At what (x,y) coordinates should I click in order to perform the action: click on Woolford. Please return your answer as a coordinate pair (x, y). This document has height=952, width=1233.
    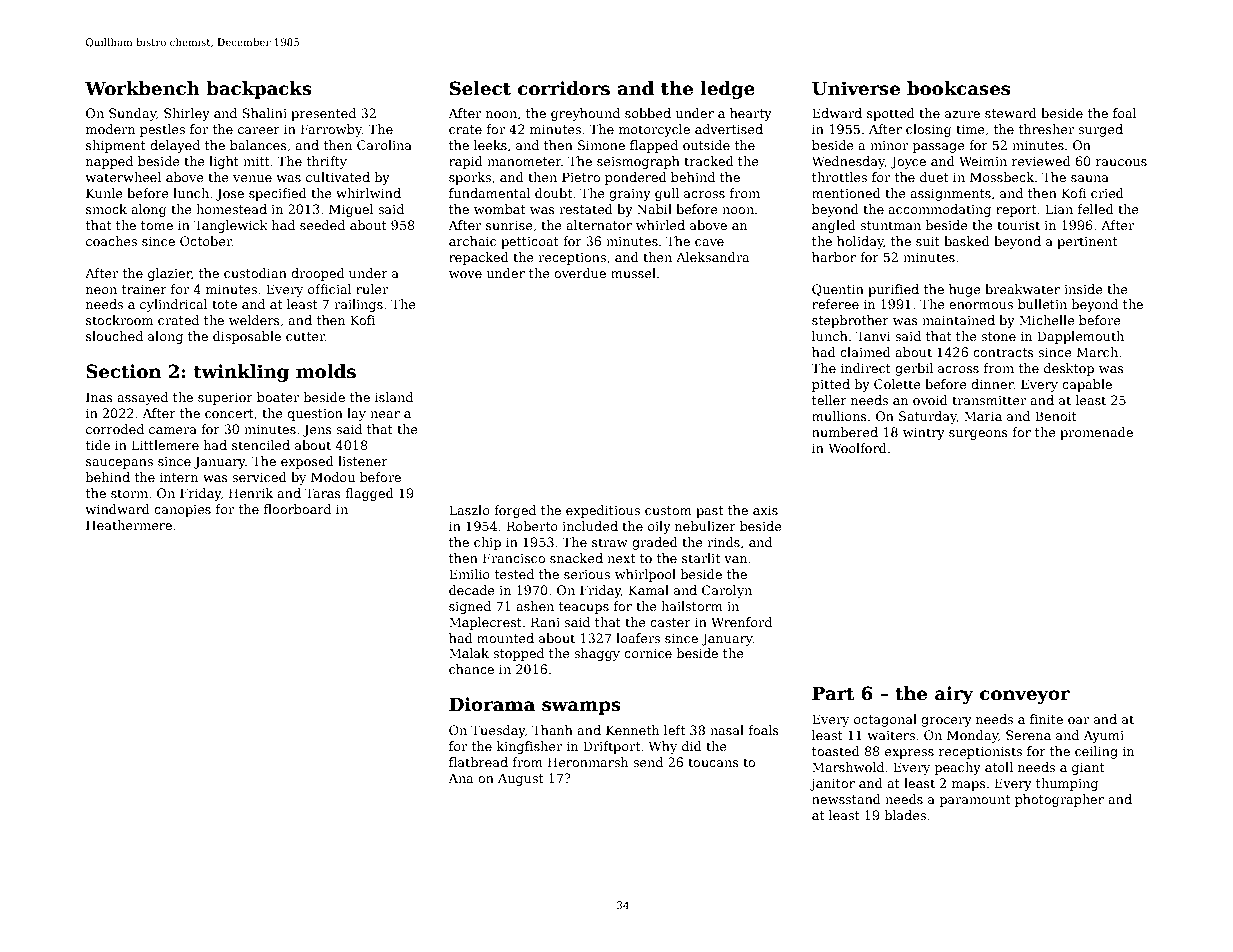
    Looking at the image, I should click on (857, 448).
